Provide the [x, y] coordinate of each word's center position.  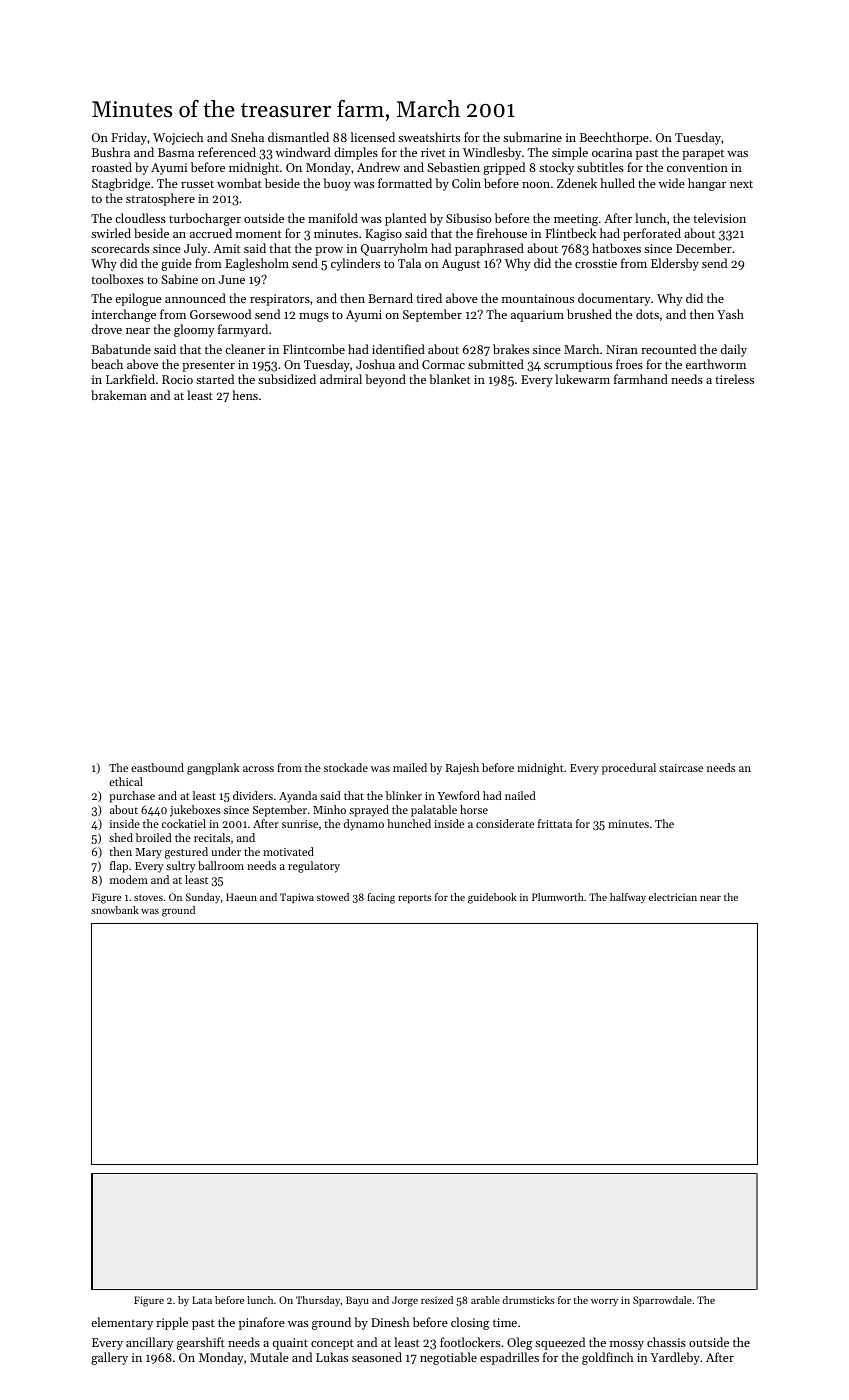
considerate [505, 823]
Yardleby [675, 1358]
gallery [109, 1358]
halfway [628, 898]
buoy [337, 184]
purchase [132, 797]
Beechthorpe [614, 138]
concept [332, 1344]
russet [197, 184]
